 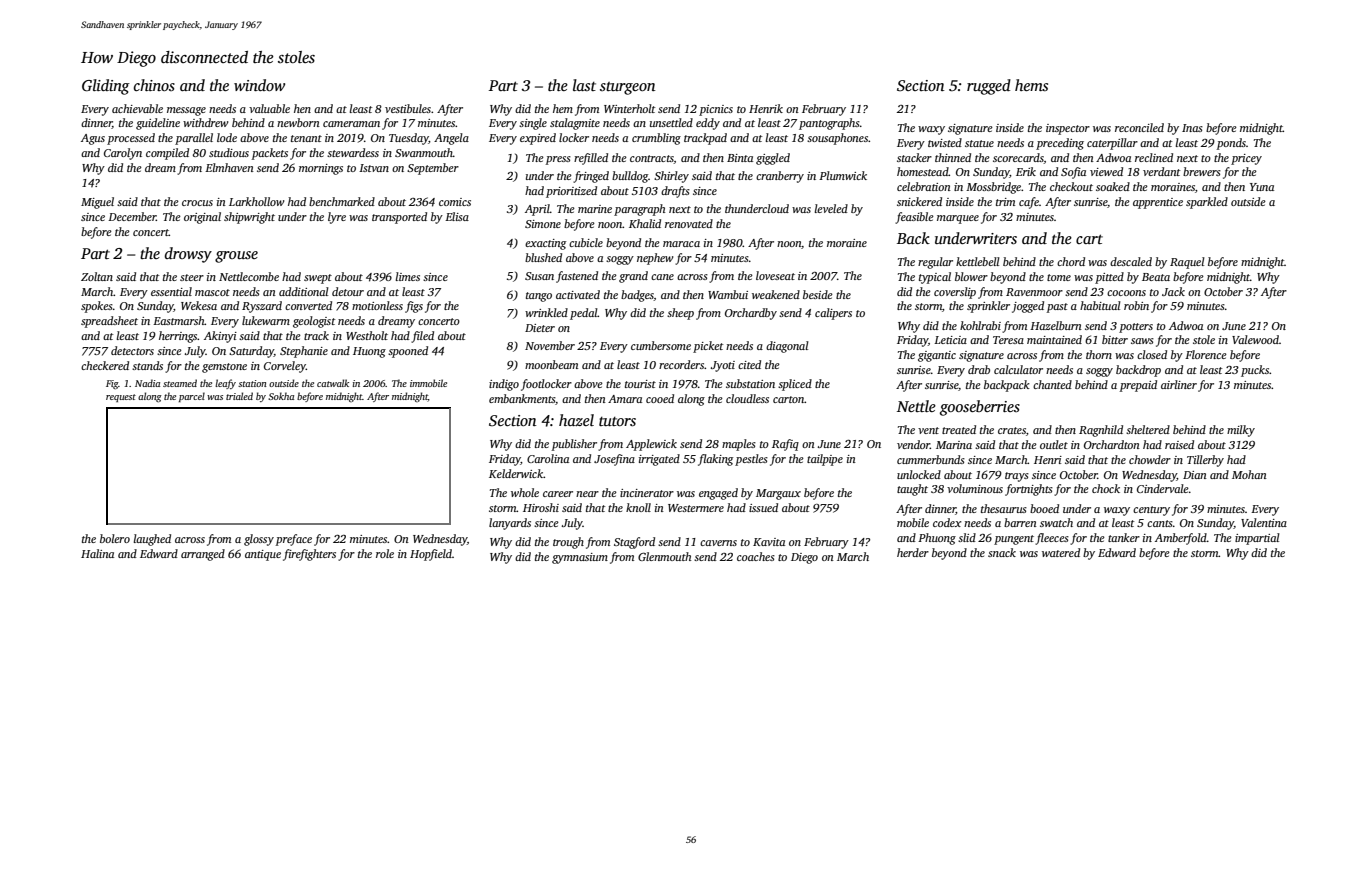 I want to click on sparkled, so click(x=1207, y=203).
